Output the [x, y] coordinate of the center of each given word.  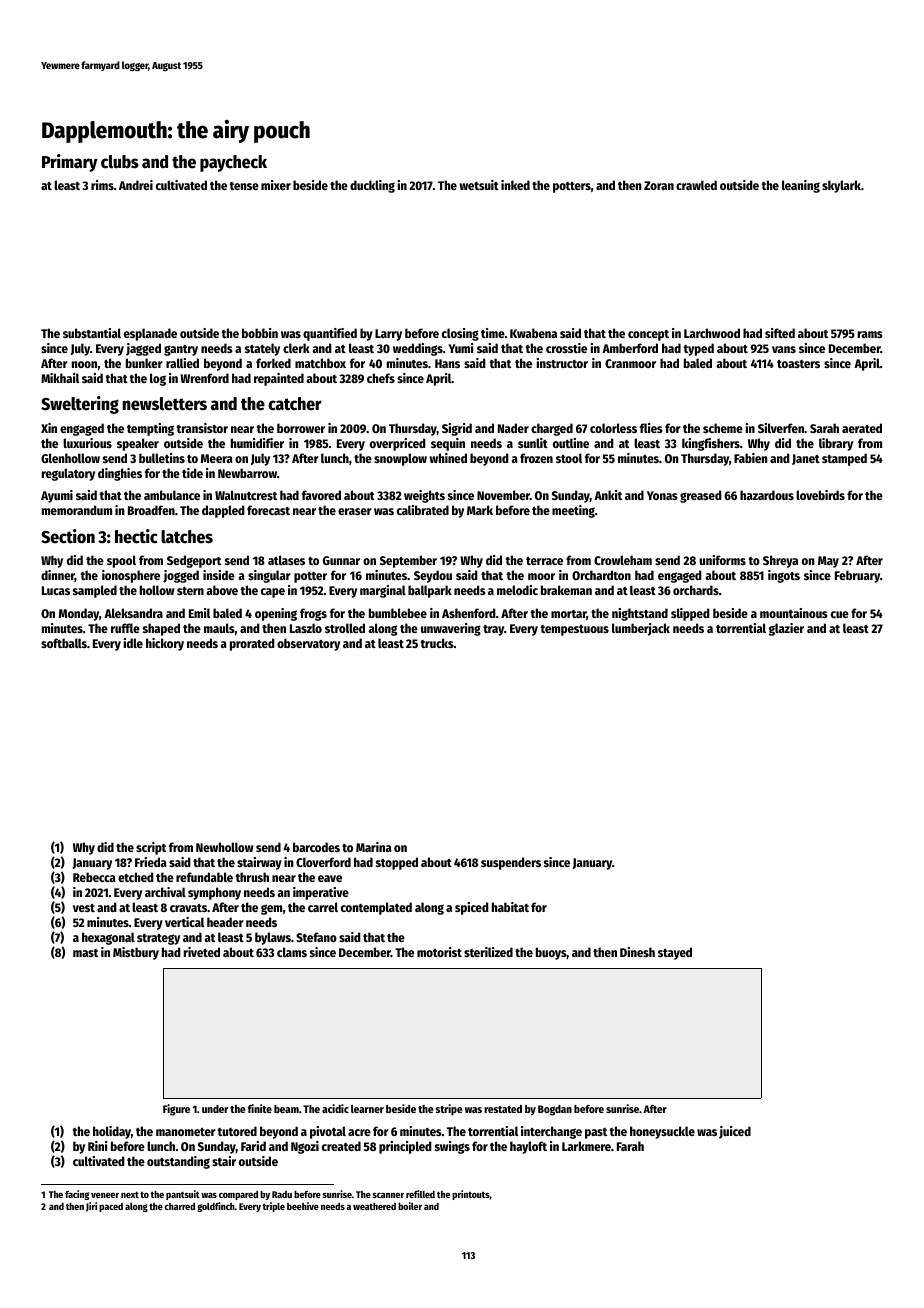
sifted [780, 333]
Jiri [91, 1207]
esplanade [150, 334]
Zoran [659, 185]
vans [784, 349]
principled [405, 1147]
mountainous [794, 613]
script [151, 848]
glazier [786, 629]
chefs [381, 378]
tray [493, 630]
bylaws [273, 938]
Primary [70, 163]
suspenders [511, 863]
